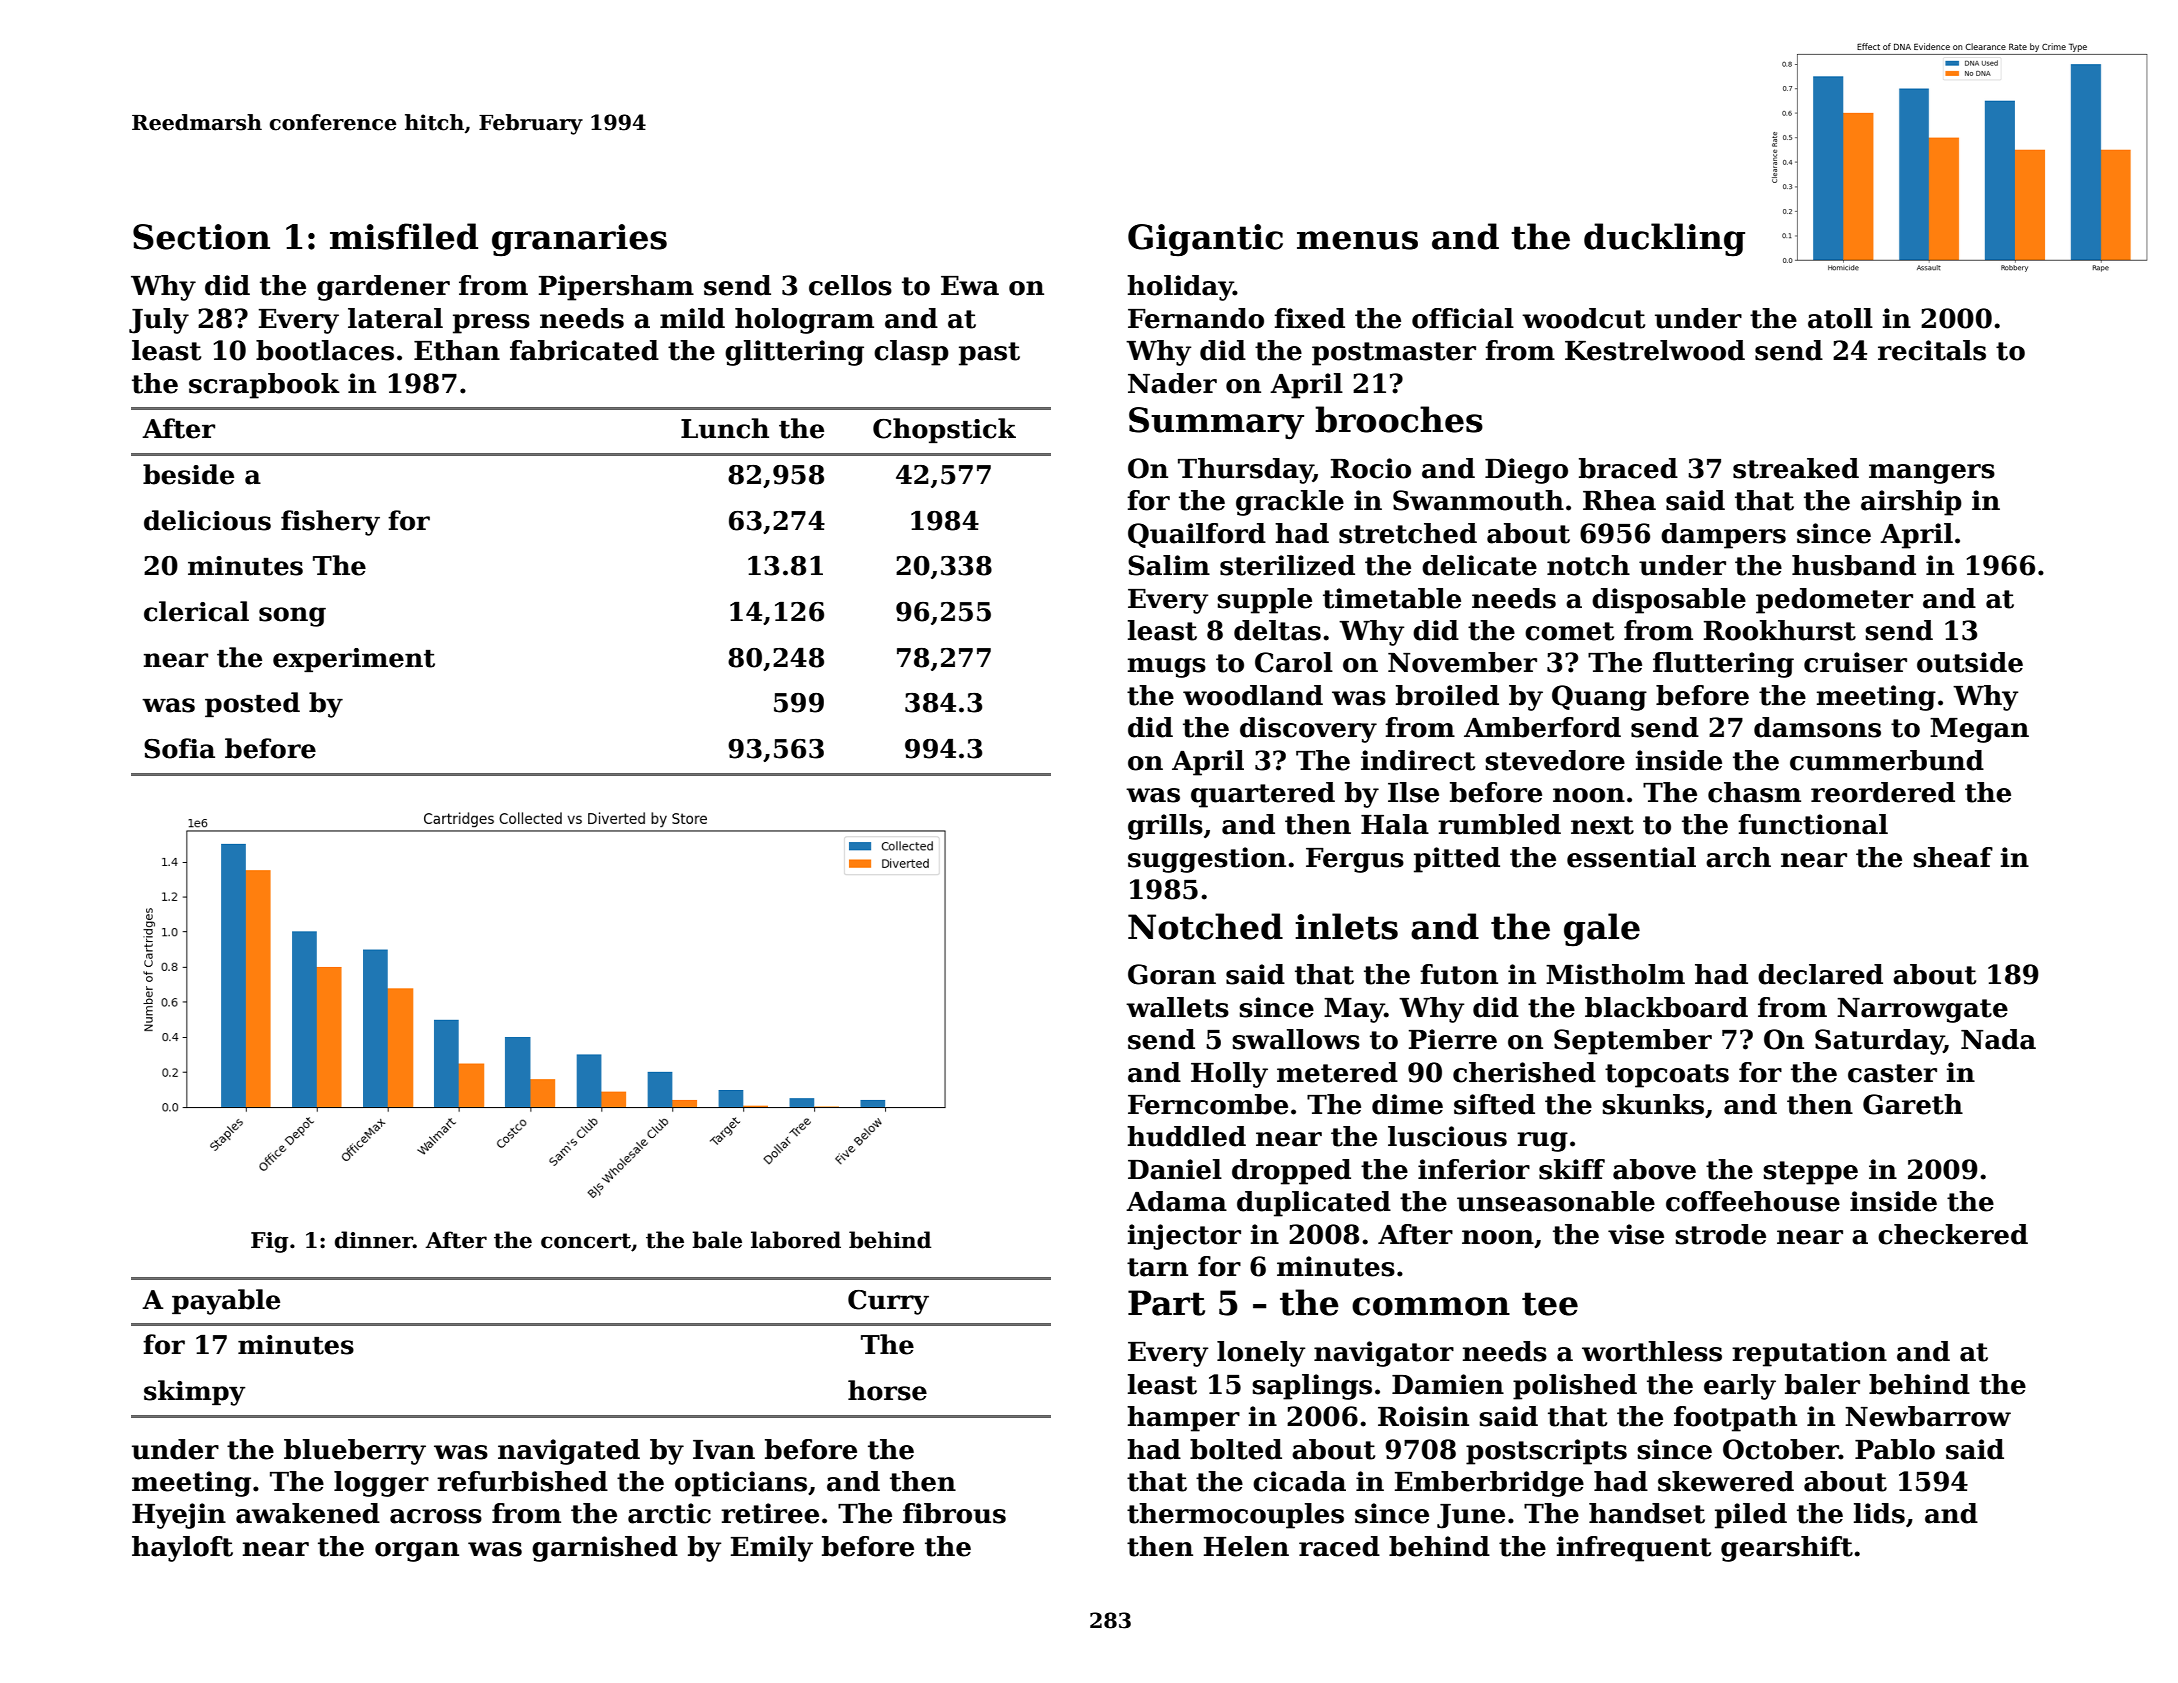  What do you see at coordinates (308, 1513) in the page?
I see `awakened` at bounding box center [308, 1513].
